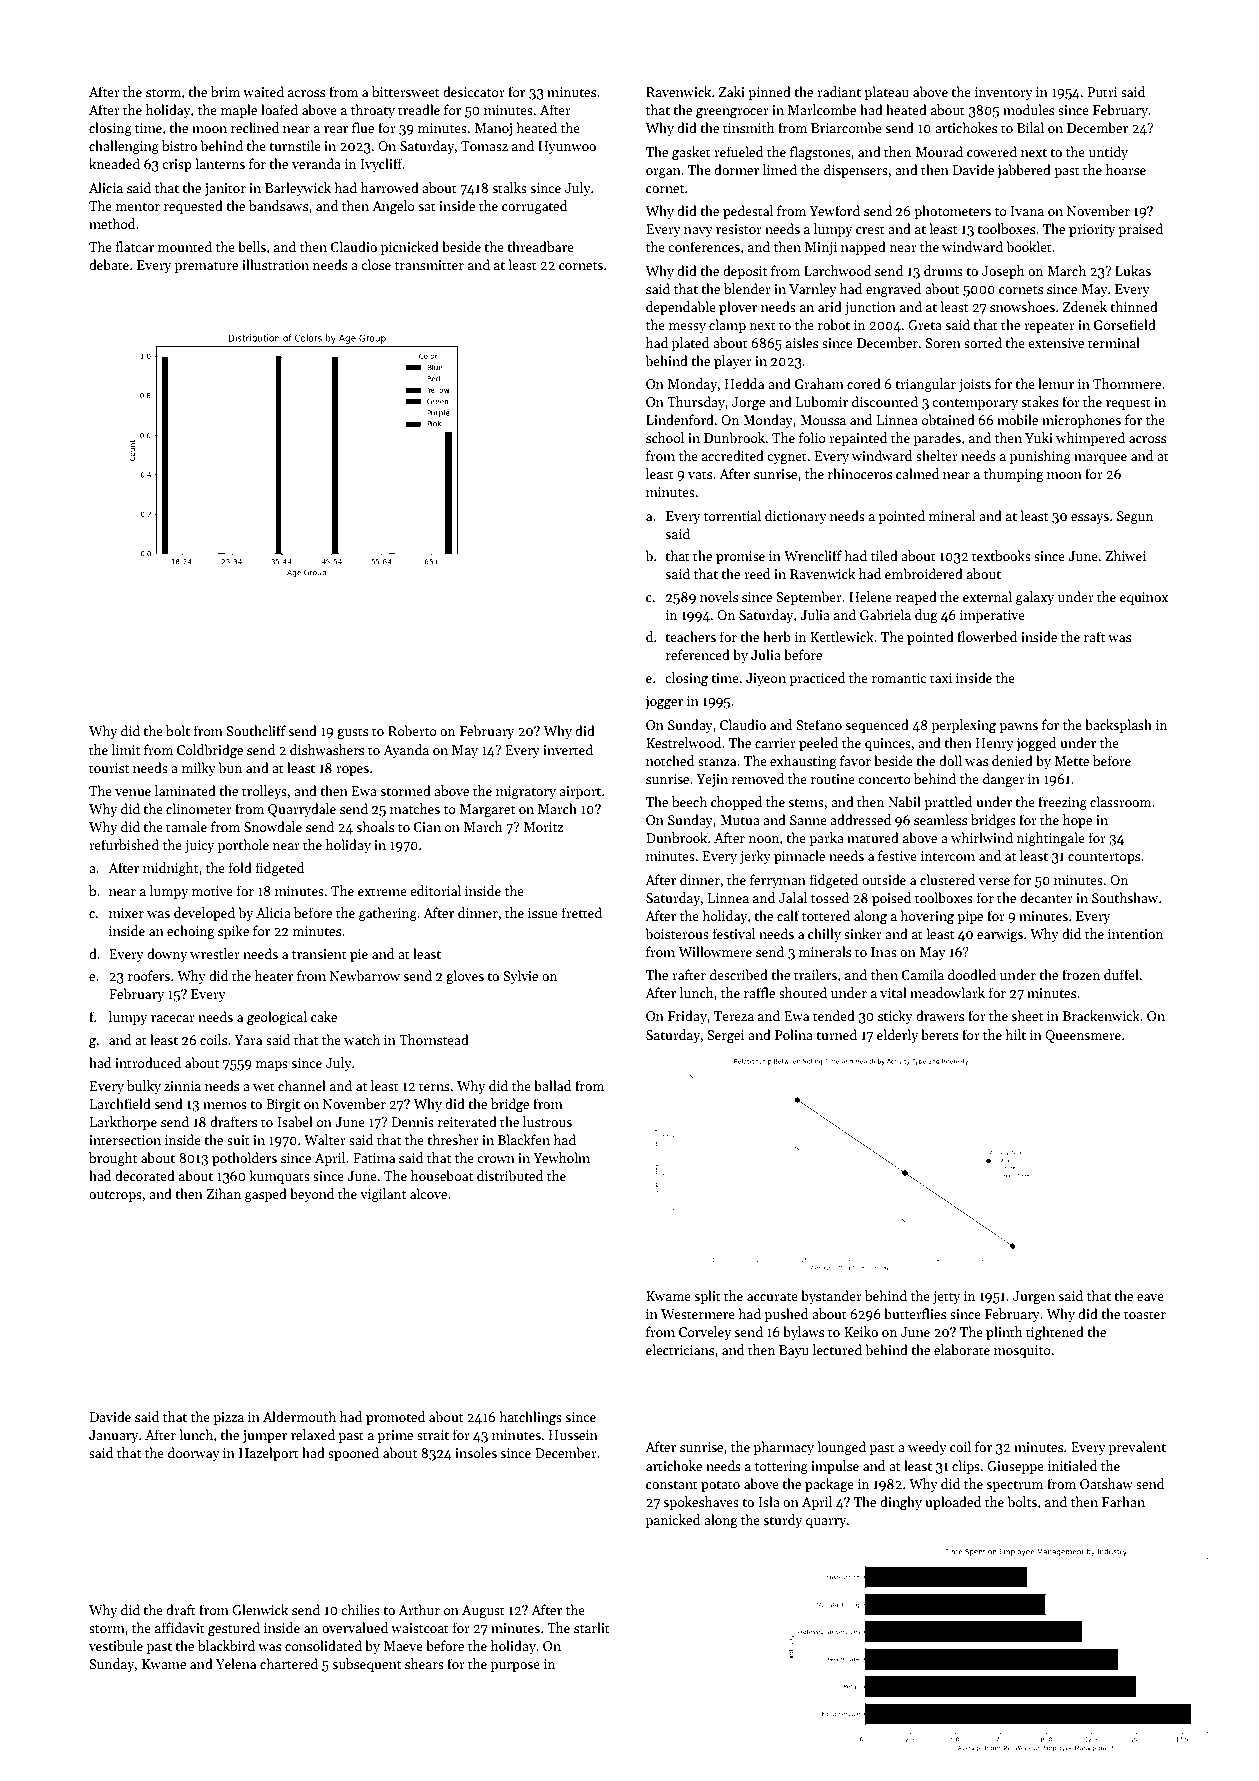  I want to click on festival, so click(734, 933).
